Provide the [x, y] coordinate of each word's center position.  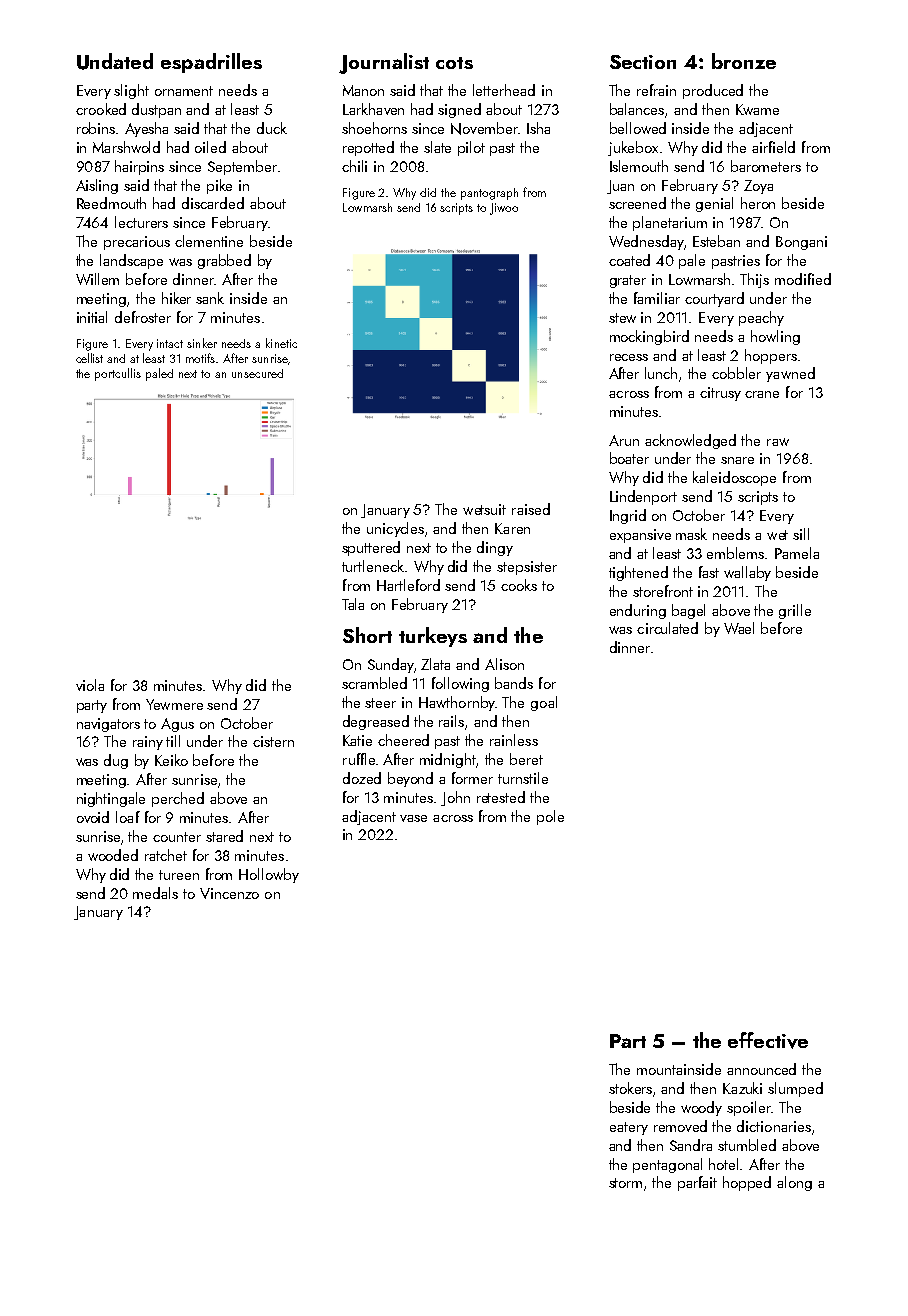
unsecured [257, 373]
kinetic [281, 343]
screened [637, 203]
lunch [661, 373]
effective [768, 1040]
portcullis [118, 374]
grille [795, 611]
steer [380, 703]
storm [625, 1183]
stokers [630, 1088]
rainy [148, 743]
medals [155, 893]
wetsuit [484, 509]
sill [801, 534]
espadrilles [211, 63]
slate [437, 147]
